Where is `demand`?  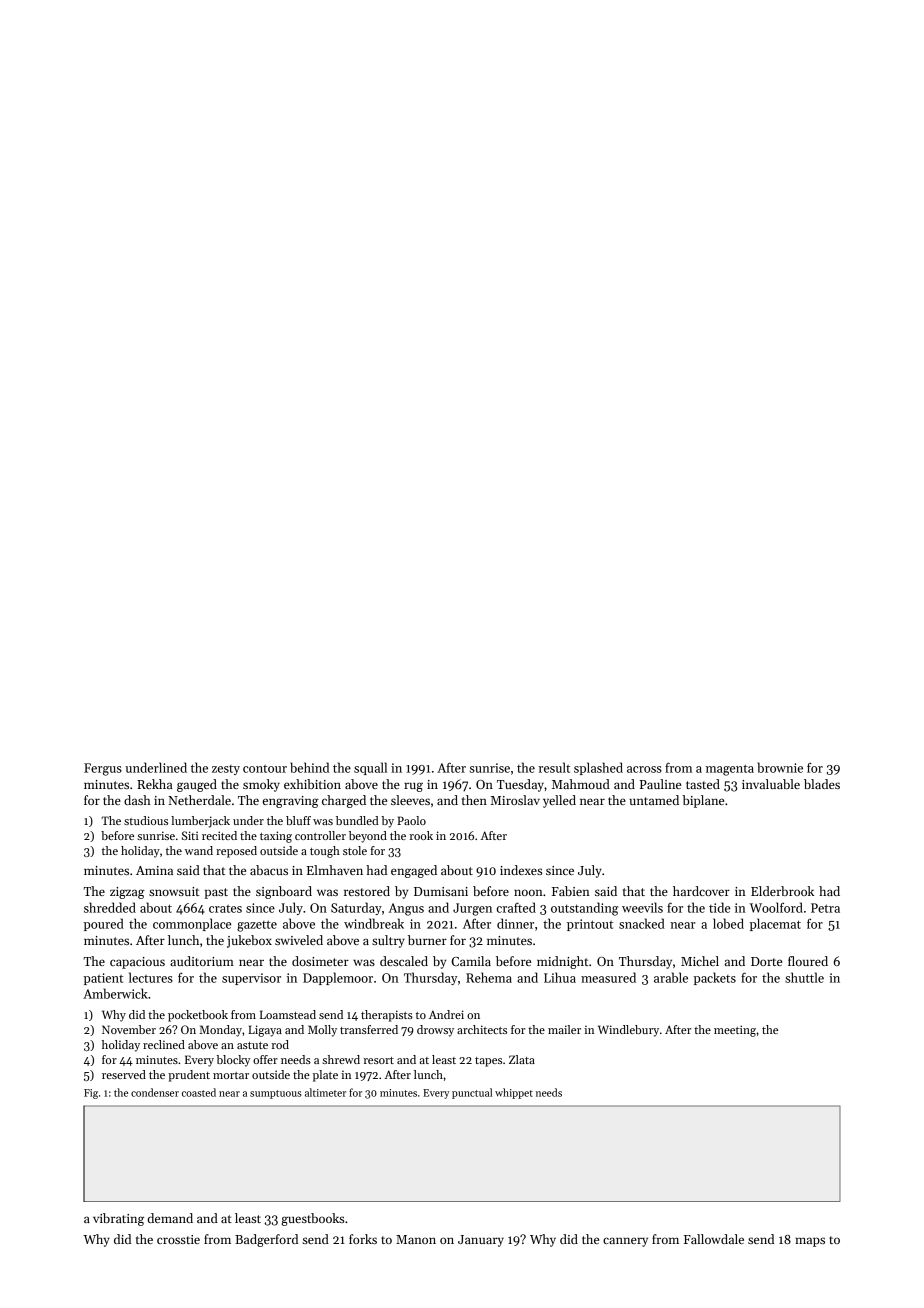
demand is located at coordinates (170, 1218).
